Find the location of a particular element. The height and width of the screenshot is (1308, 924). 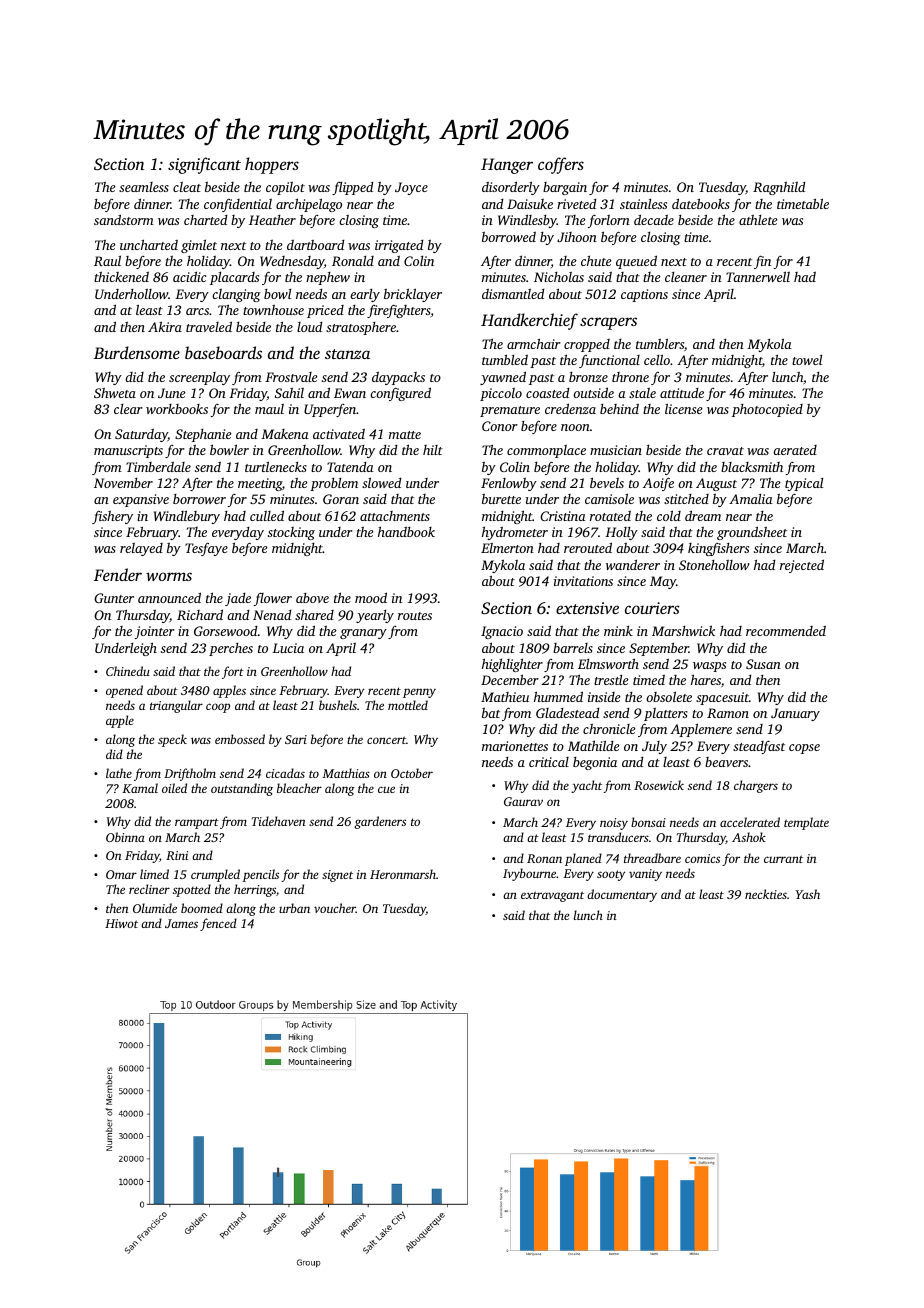

gimlet is located at coordinates (199, 246).
